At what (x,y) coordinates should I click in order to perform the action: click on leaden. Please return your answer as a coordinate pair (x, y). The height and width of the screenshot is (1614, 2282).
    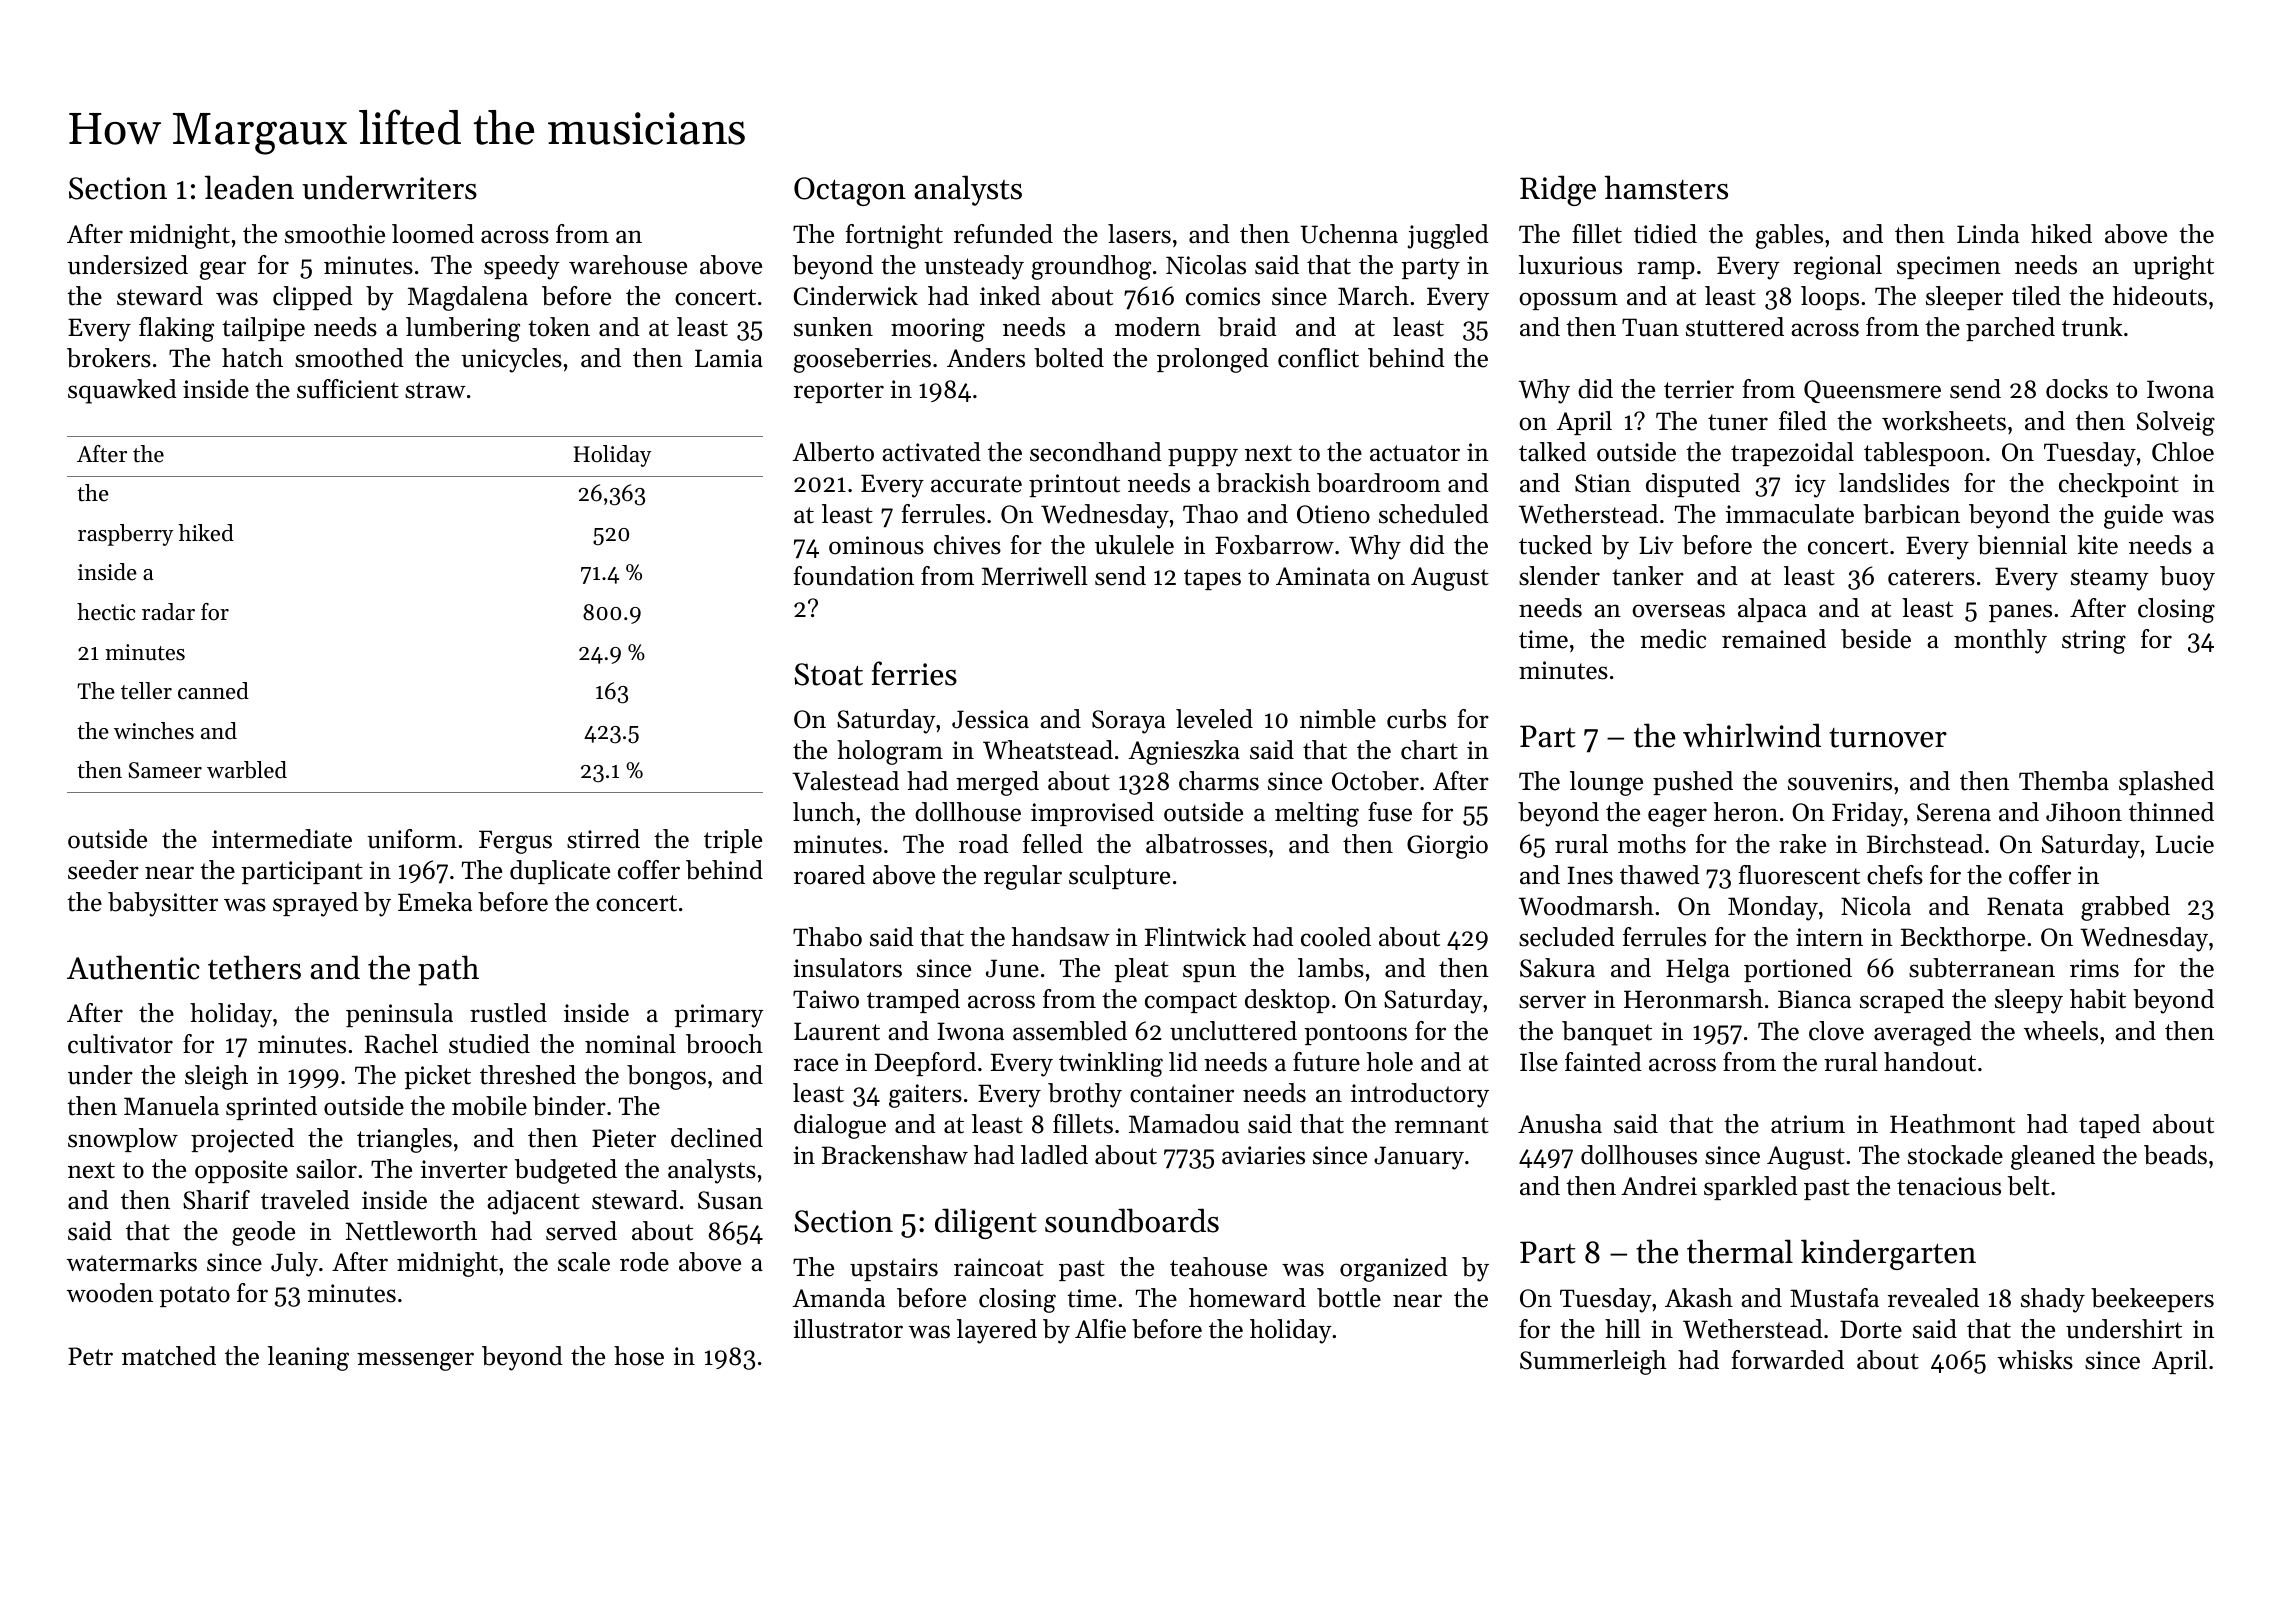
    Looking at the image, I should click on (249, 187).
